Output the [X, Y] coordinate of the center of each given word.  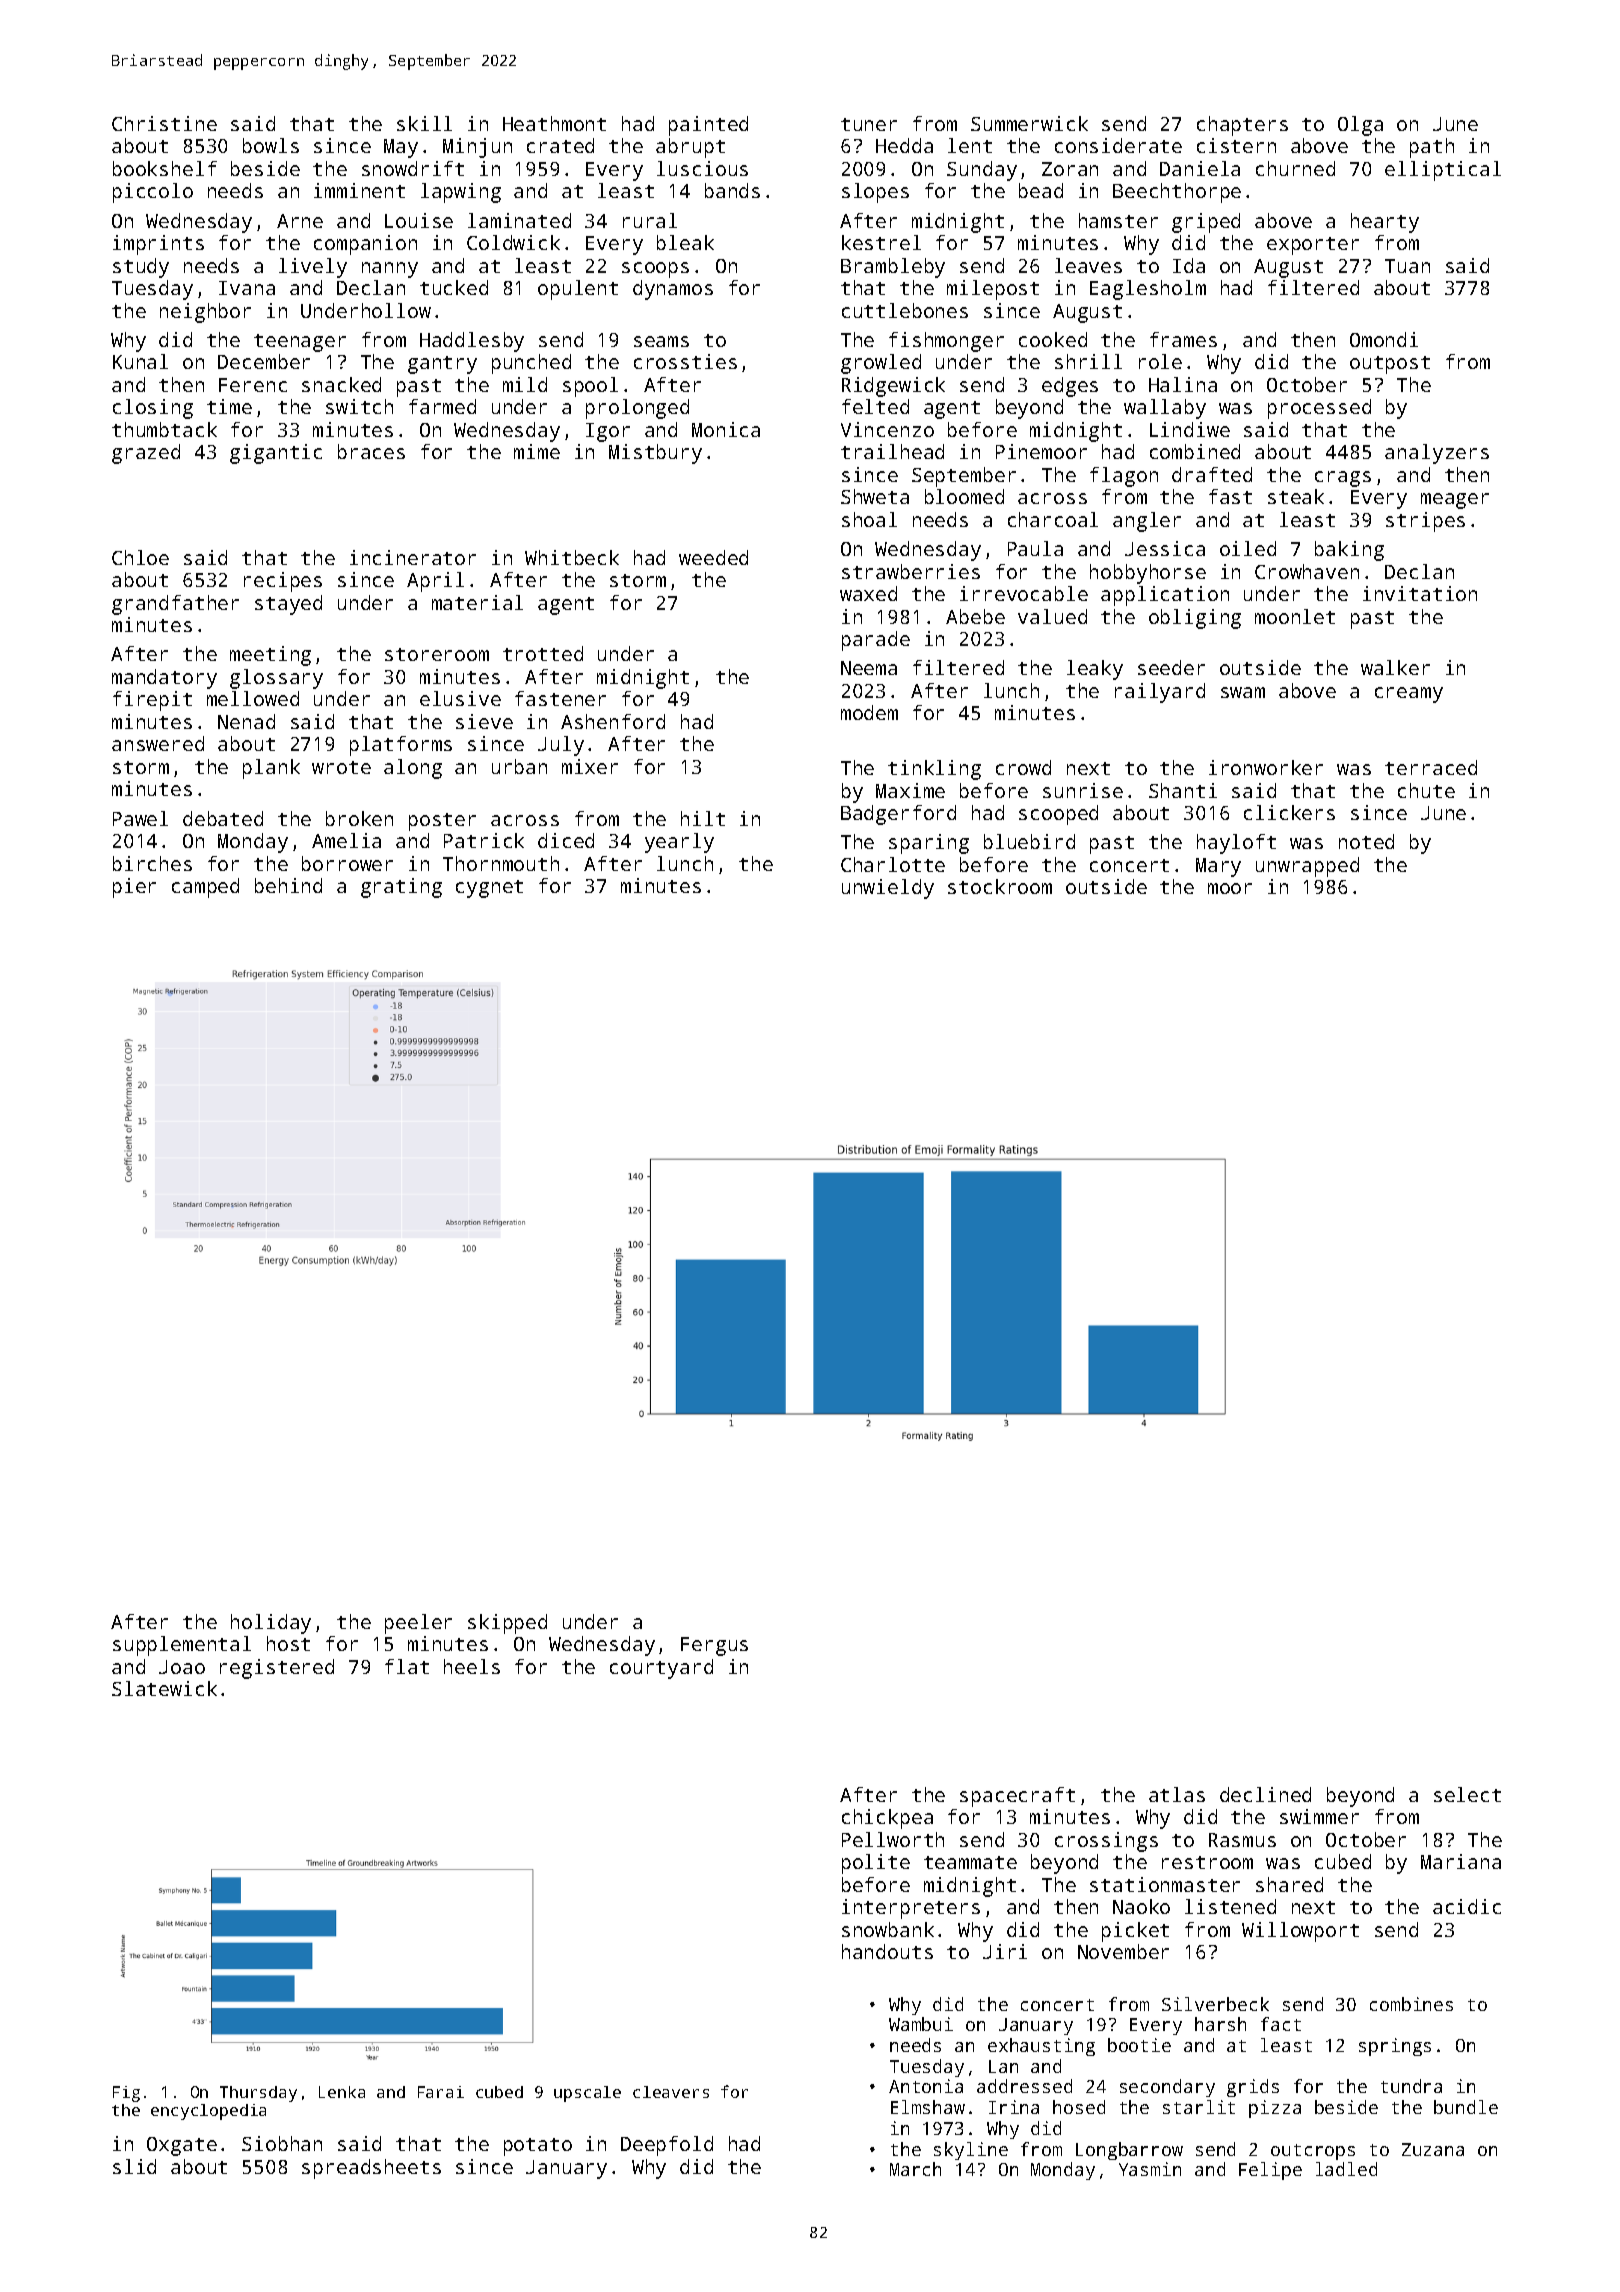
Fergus [714, 1646]
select [1467, 1794]
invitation [1420, 593]
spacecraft [1017, 1797]
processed [1319, 409]
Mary [1218, 867]
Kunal [140, 361]
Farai [441, 2092]
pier [134, 888]
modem [869, 712]
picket [1135, 1932]
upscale [587, 2094]
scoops [655, 270]
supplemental [182, 1646]
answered [158, 743]
